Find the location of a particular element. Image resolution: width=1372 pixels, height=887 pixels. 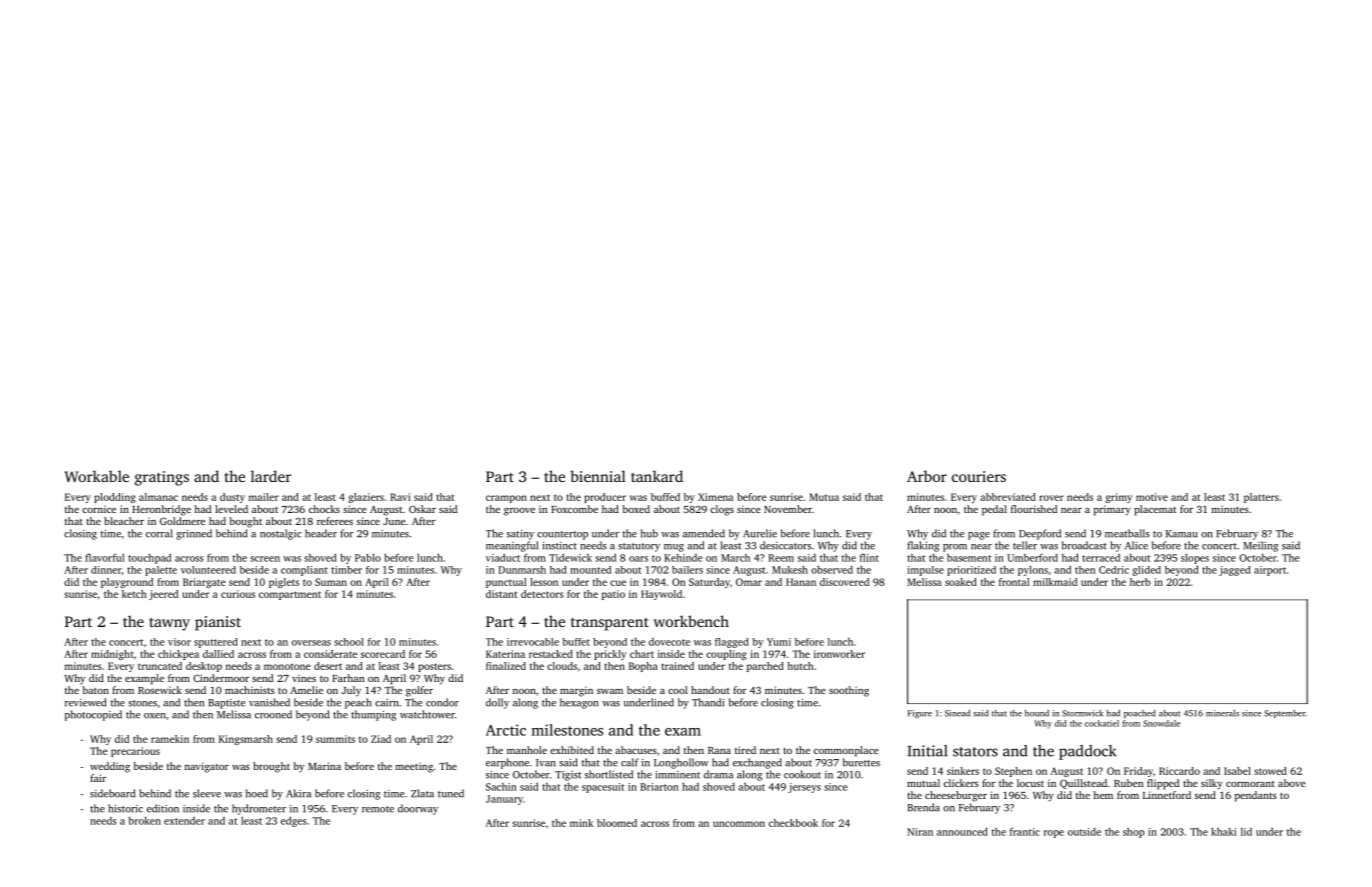

herb is located at coordinates (1140, 582).
